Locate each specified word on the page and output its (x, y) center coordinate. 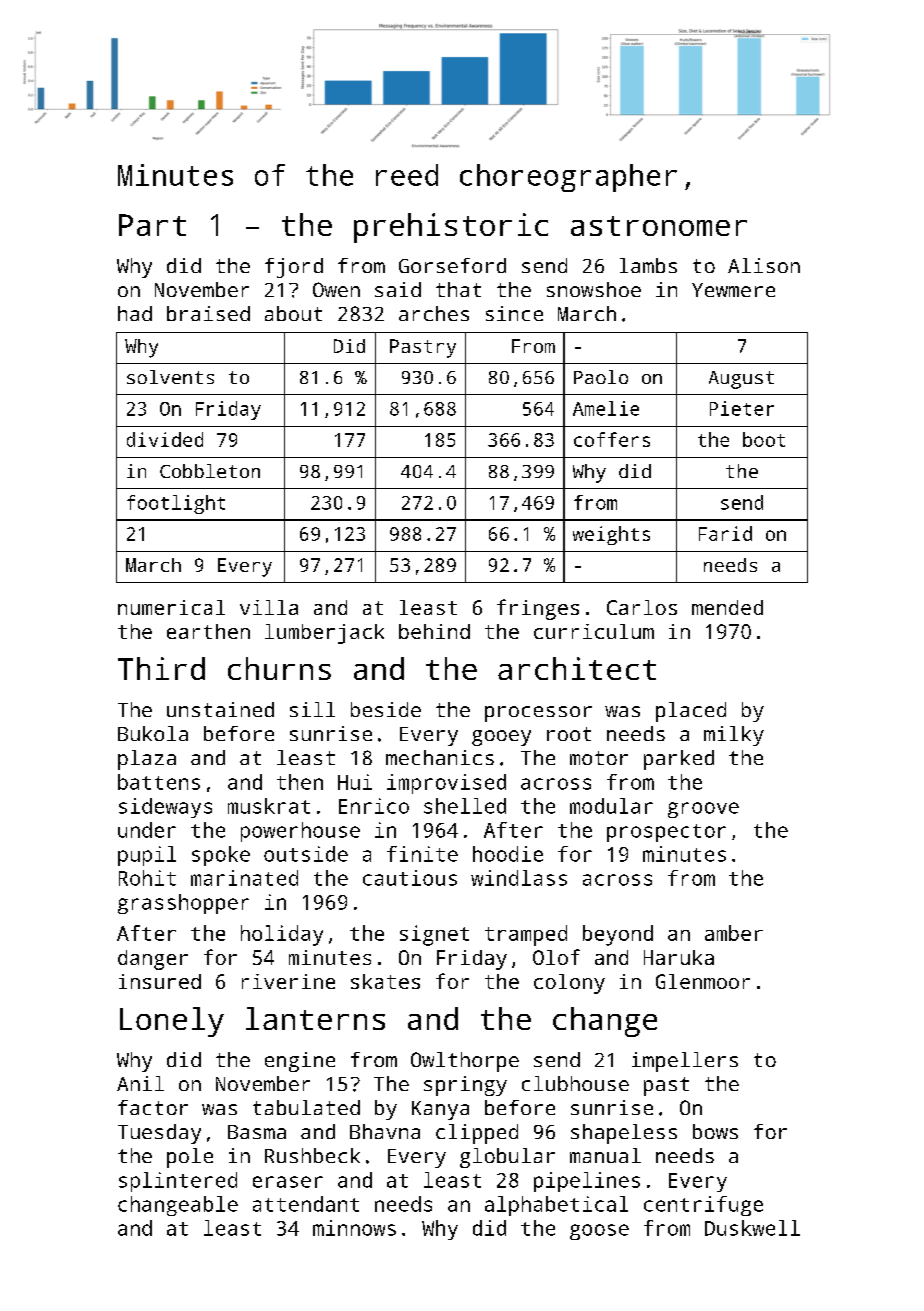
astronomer (659, 226)
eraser (288, 1182)
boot (764, 439)
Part (152, 225)
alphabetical (556, 1206)
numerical (171, 607)
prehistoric (451, 228)
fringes (538, 609)
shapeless (624, 1134)
